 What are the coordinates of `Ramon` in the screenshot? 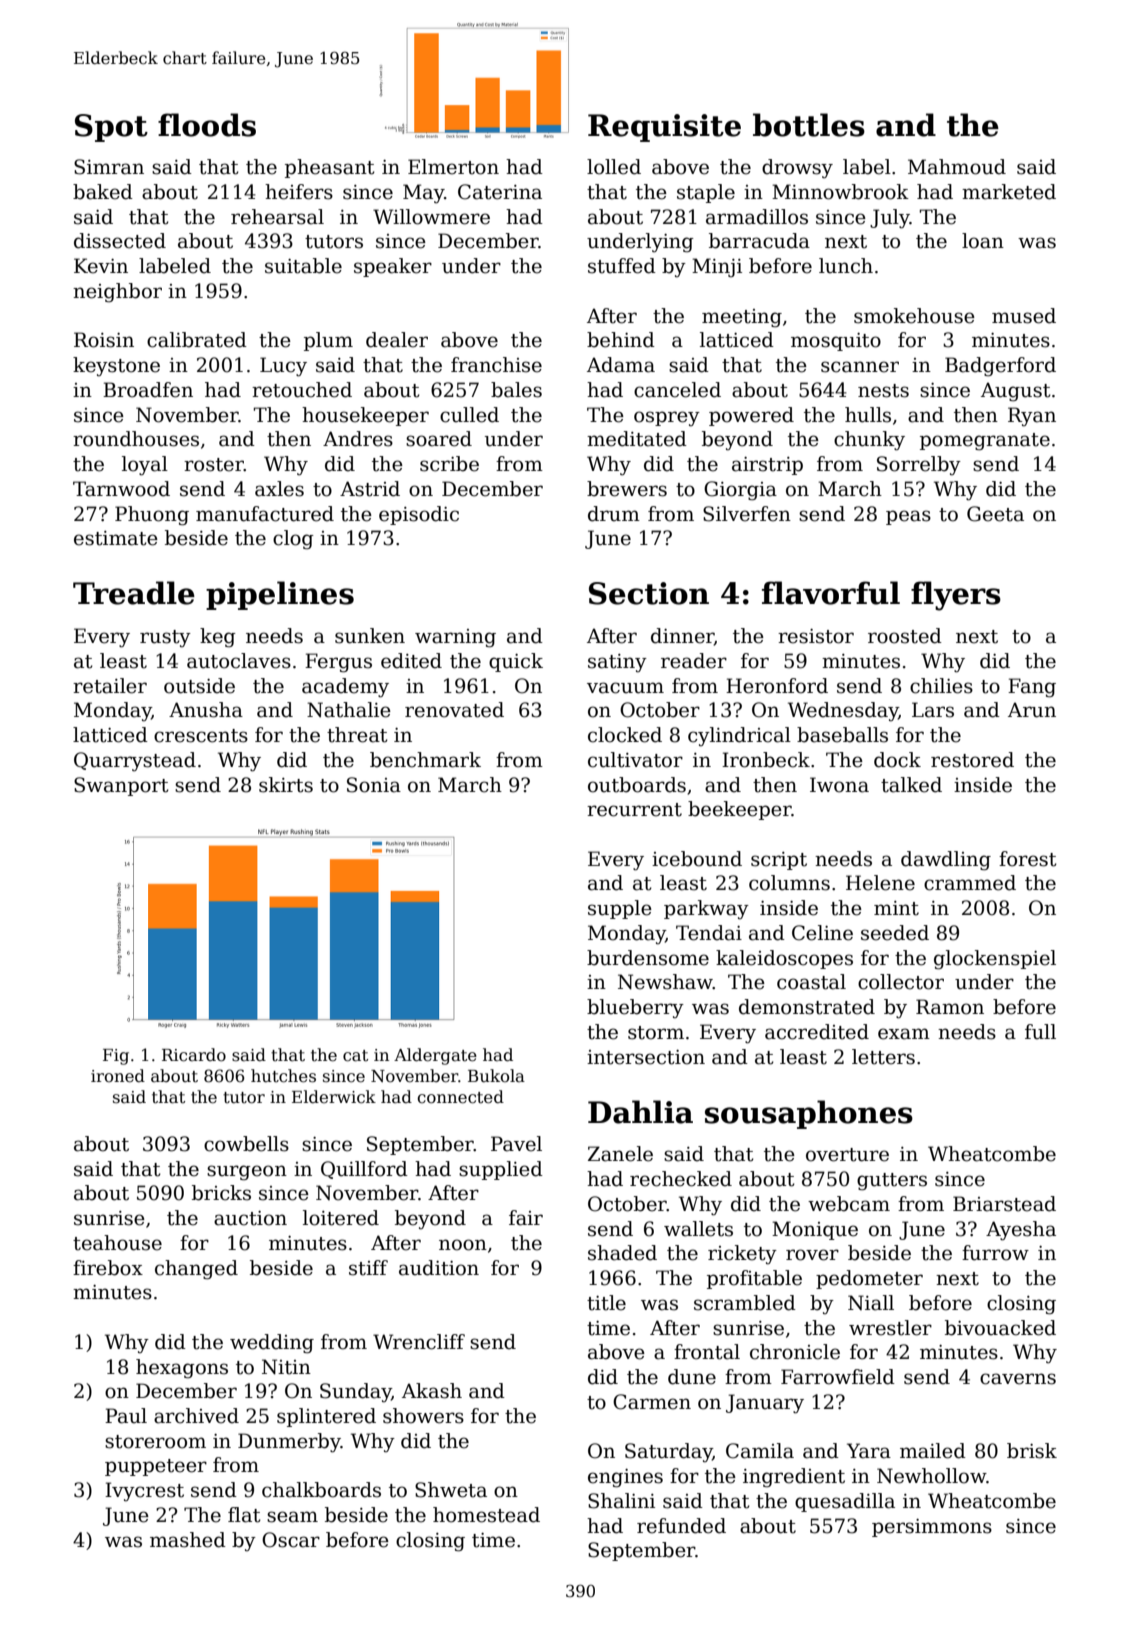 It's located at (950, 1007).
